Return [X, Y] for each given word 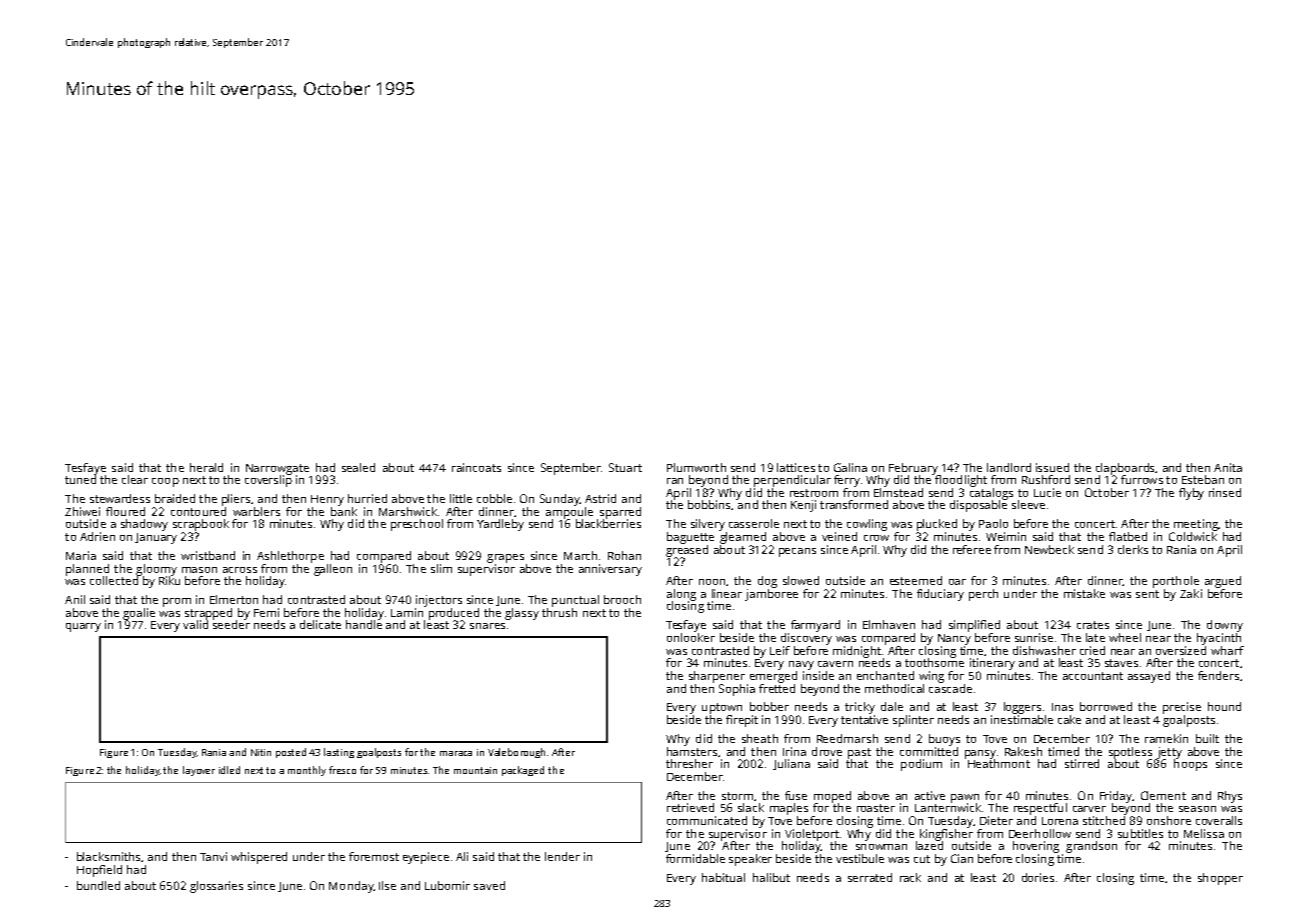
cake [1069, 719]
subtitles [1140, 833]
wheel [1125, 637]
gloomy [156, 570]
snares [487, 626]
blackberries [608, 523]
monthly [307, 771]
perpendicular [792, 481]
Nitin [261, 752]
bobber [769, 706]
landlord [1009, 467]
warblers [256, 511]
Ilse [387, 885]
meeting [1196, 525]
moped [832, 797]
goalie [139, 614]
